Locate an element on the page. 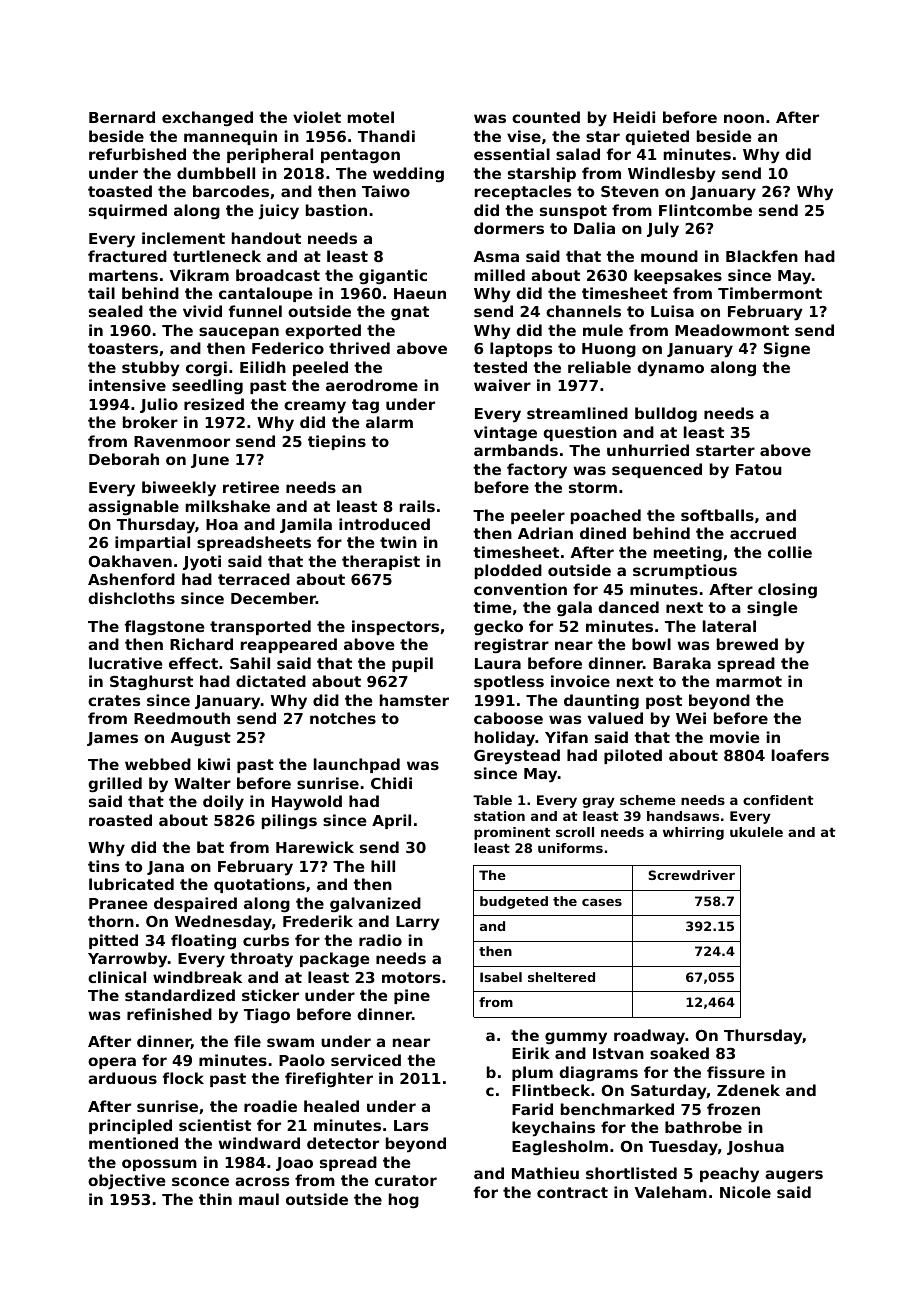 The width and height of the document is (924, 1308). clinical is located at coordinates (117, 977).
